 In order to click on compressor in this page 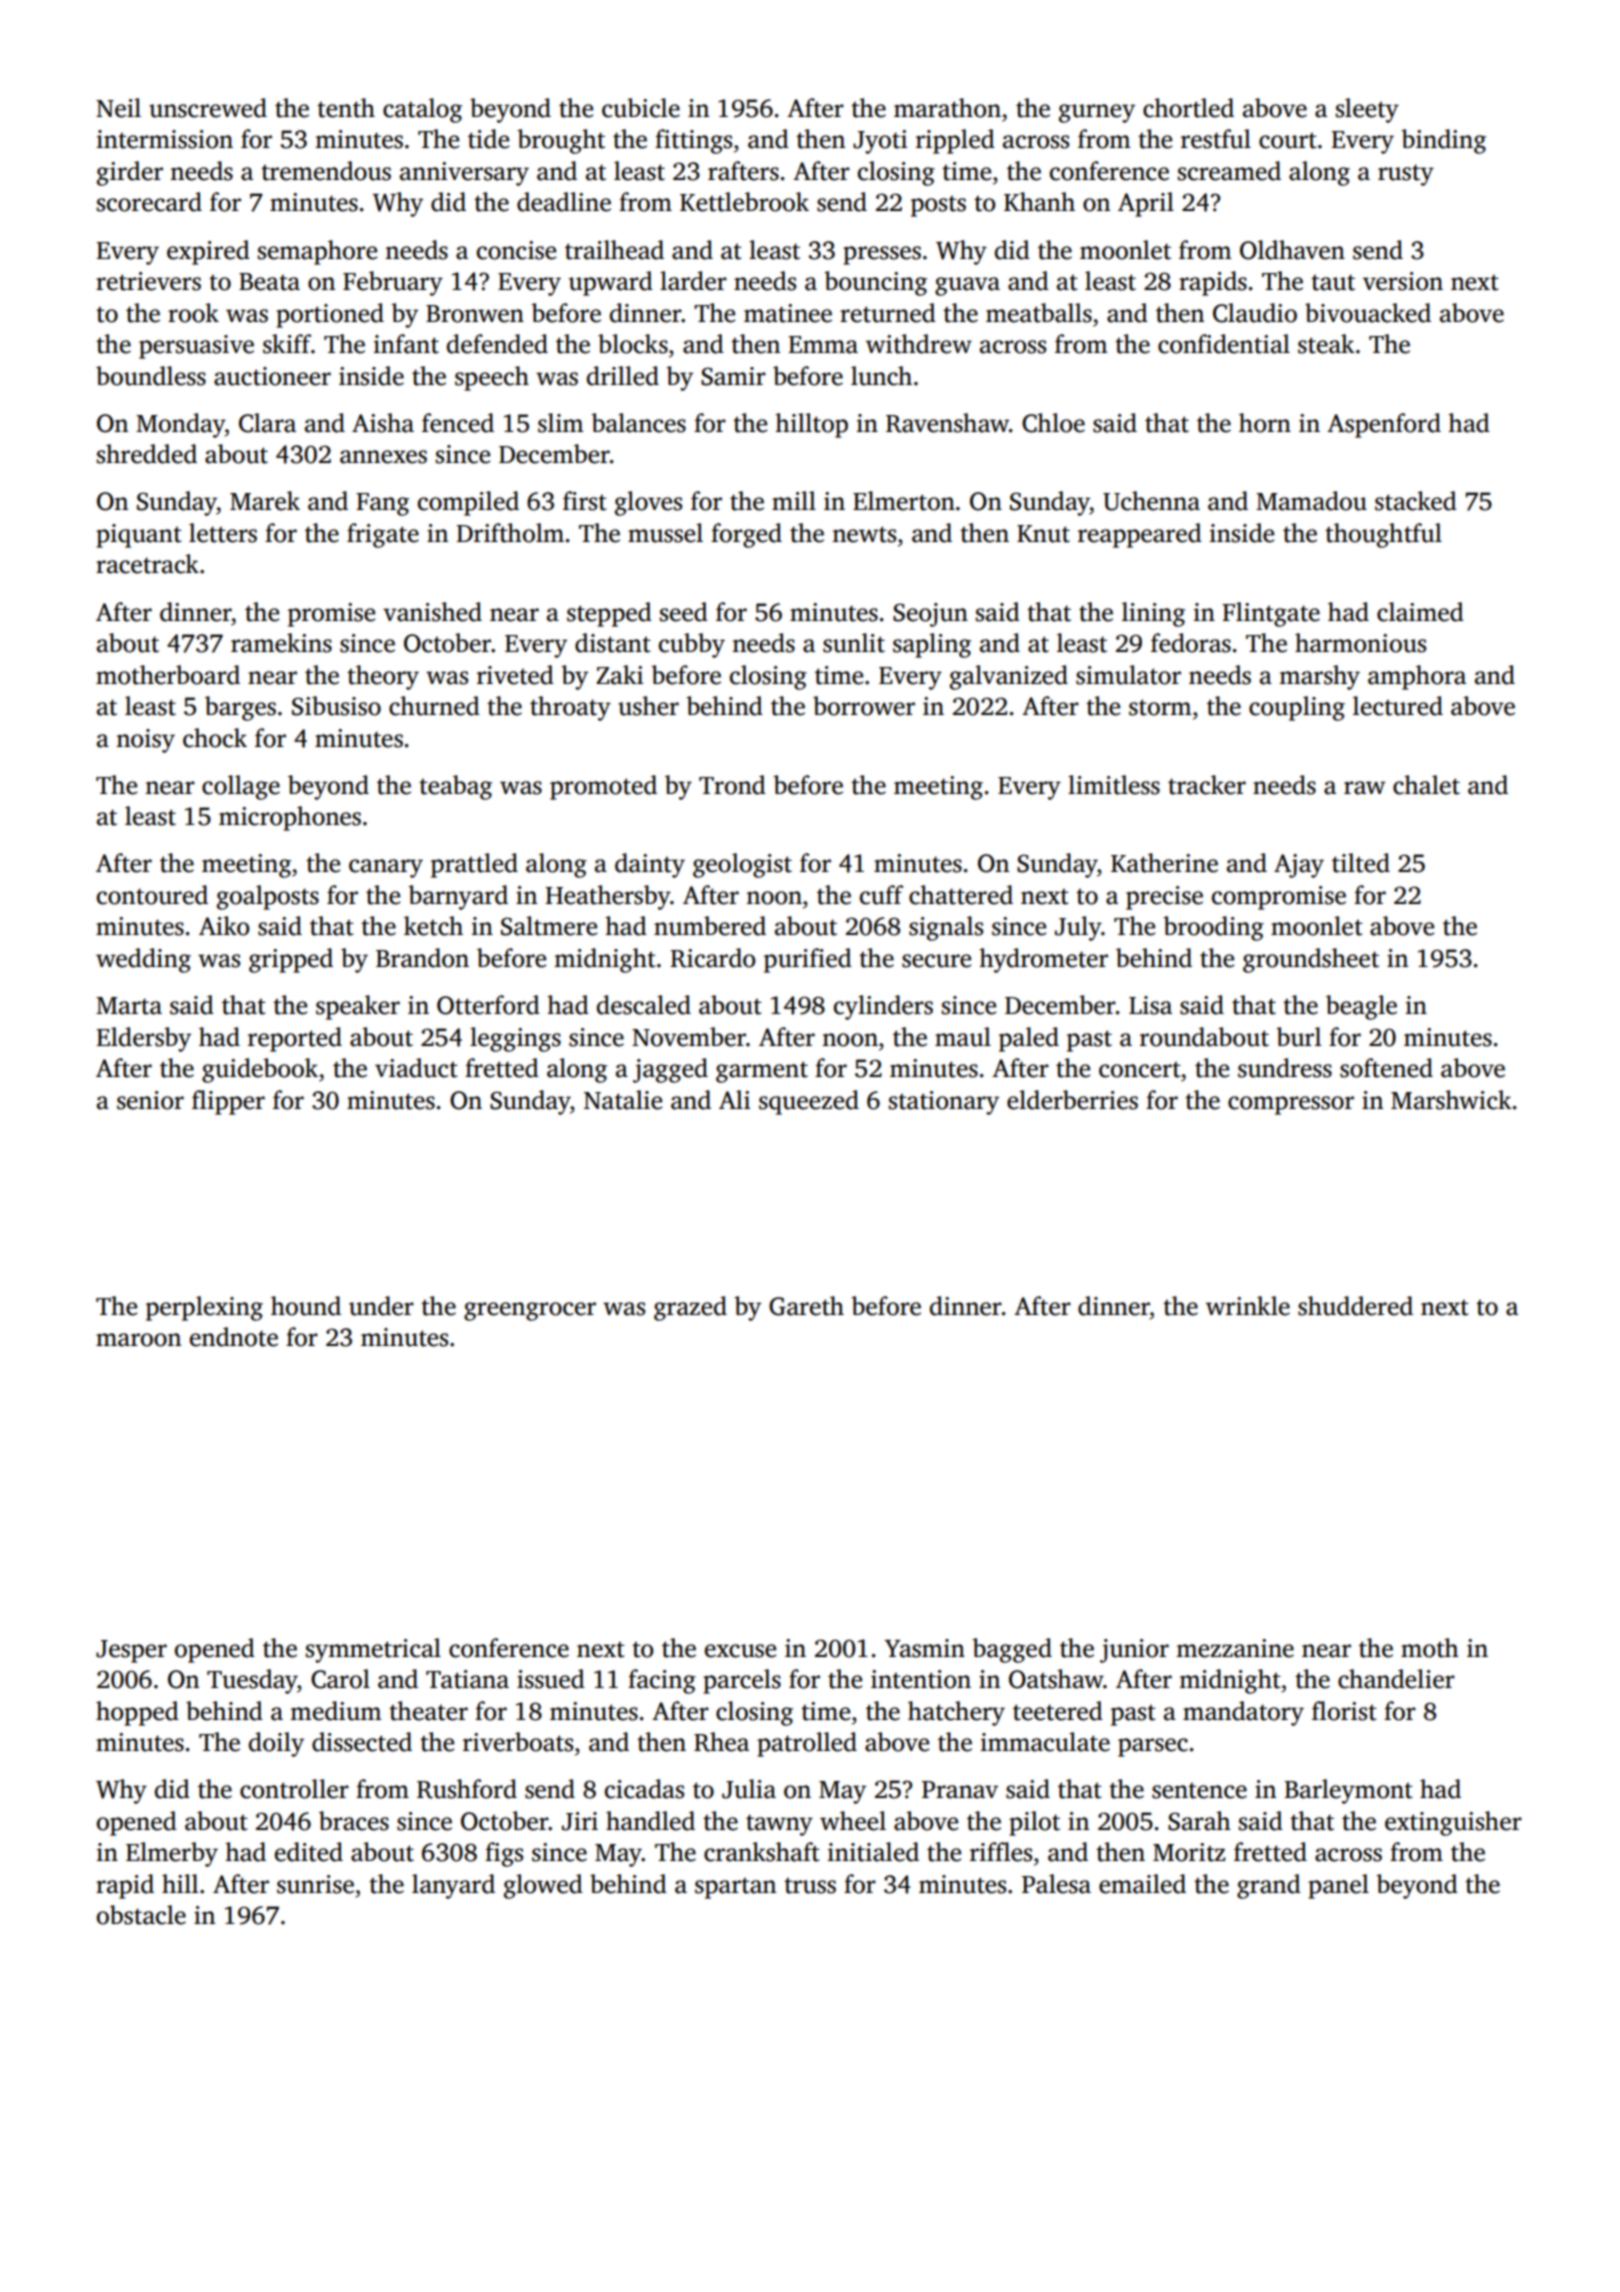, I will do `click(1291, 1105)`.
